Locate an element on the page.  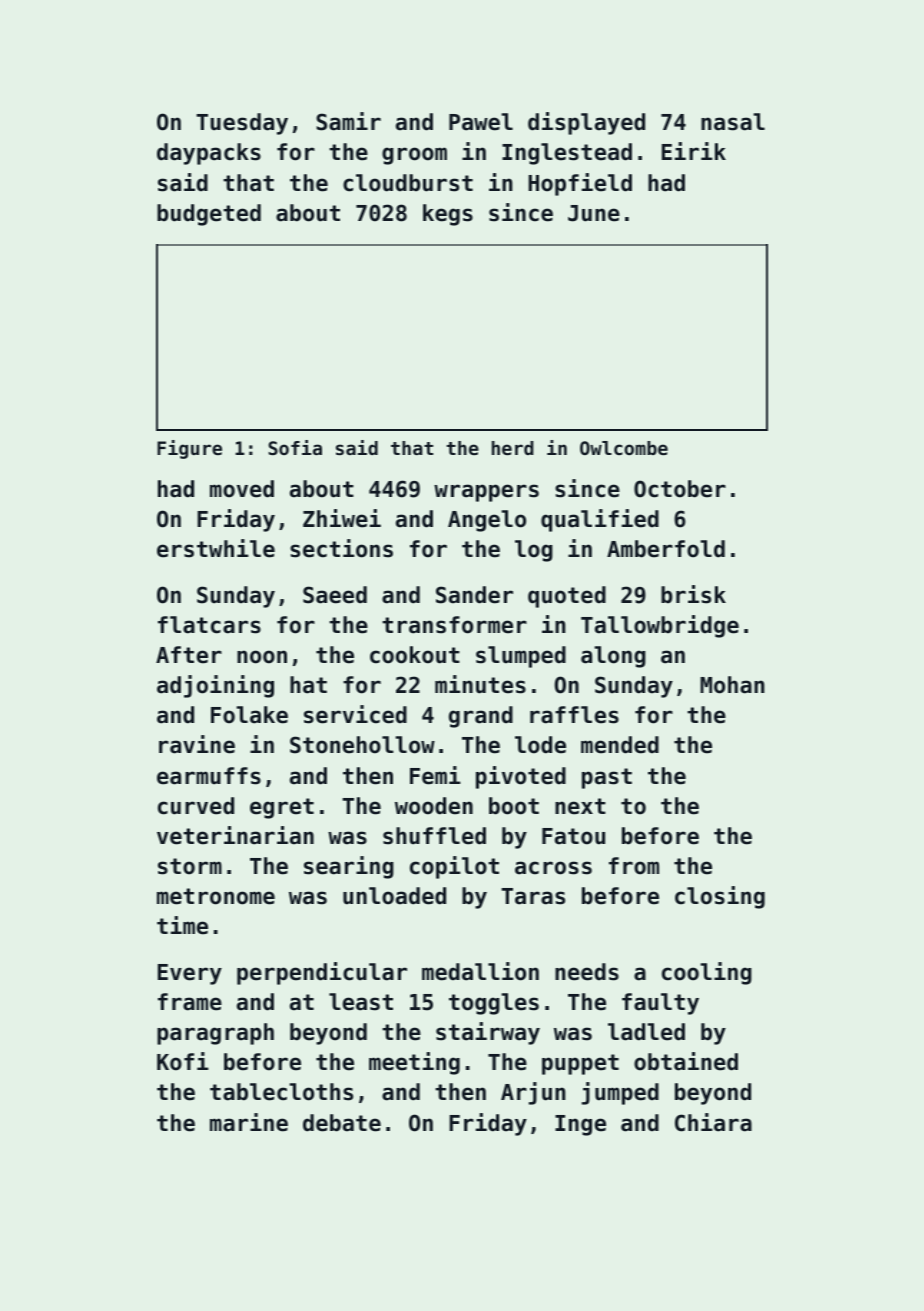
After is located at coordinates (189, 655).
